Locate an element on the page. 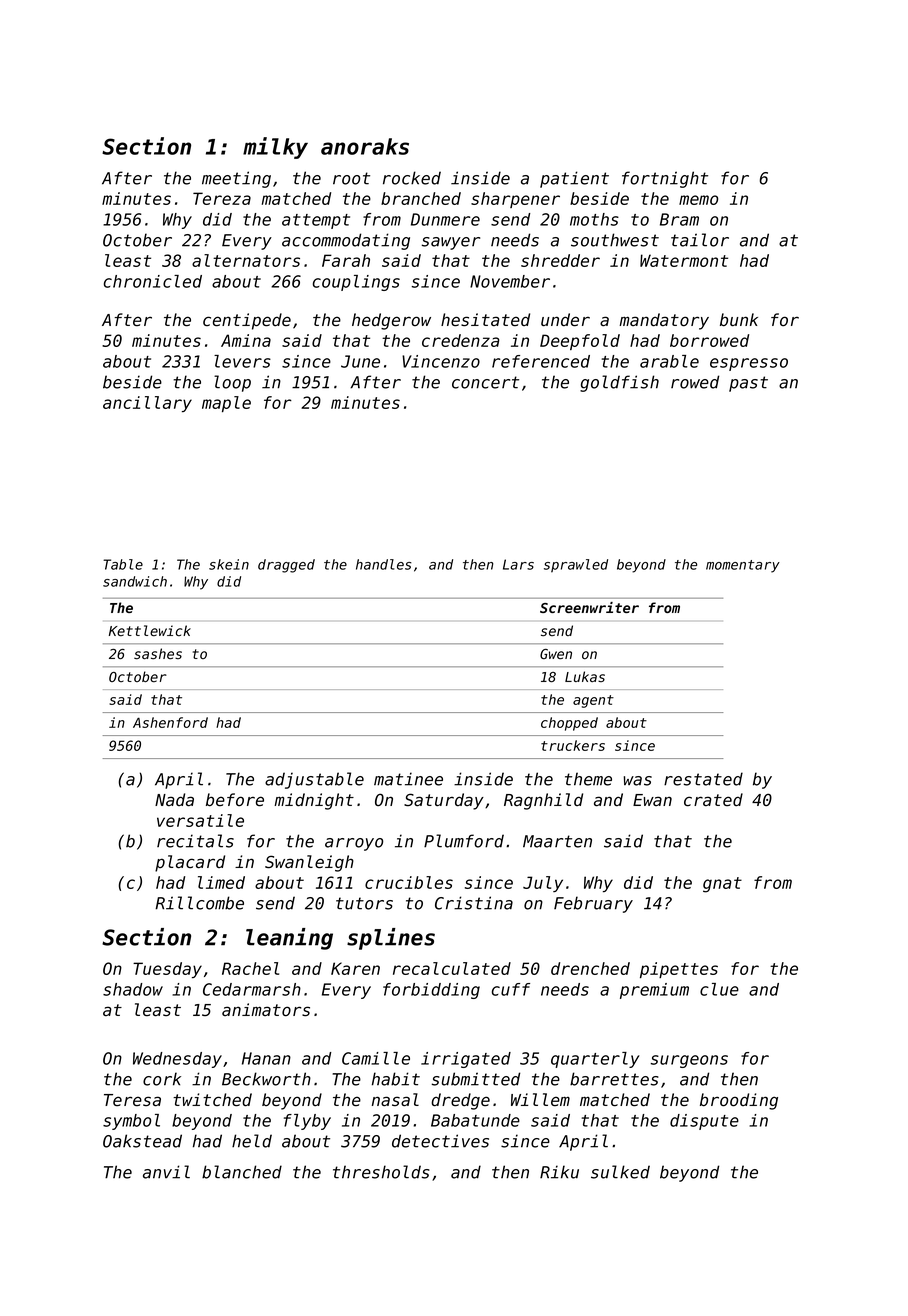 The width and height of the document is (908, 1316). sawyer is located at coordinates (451, 243).
